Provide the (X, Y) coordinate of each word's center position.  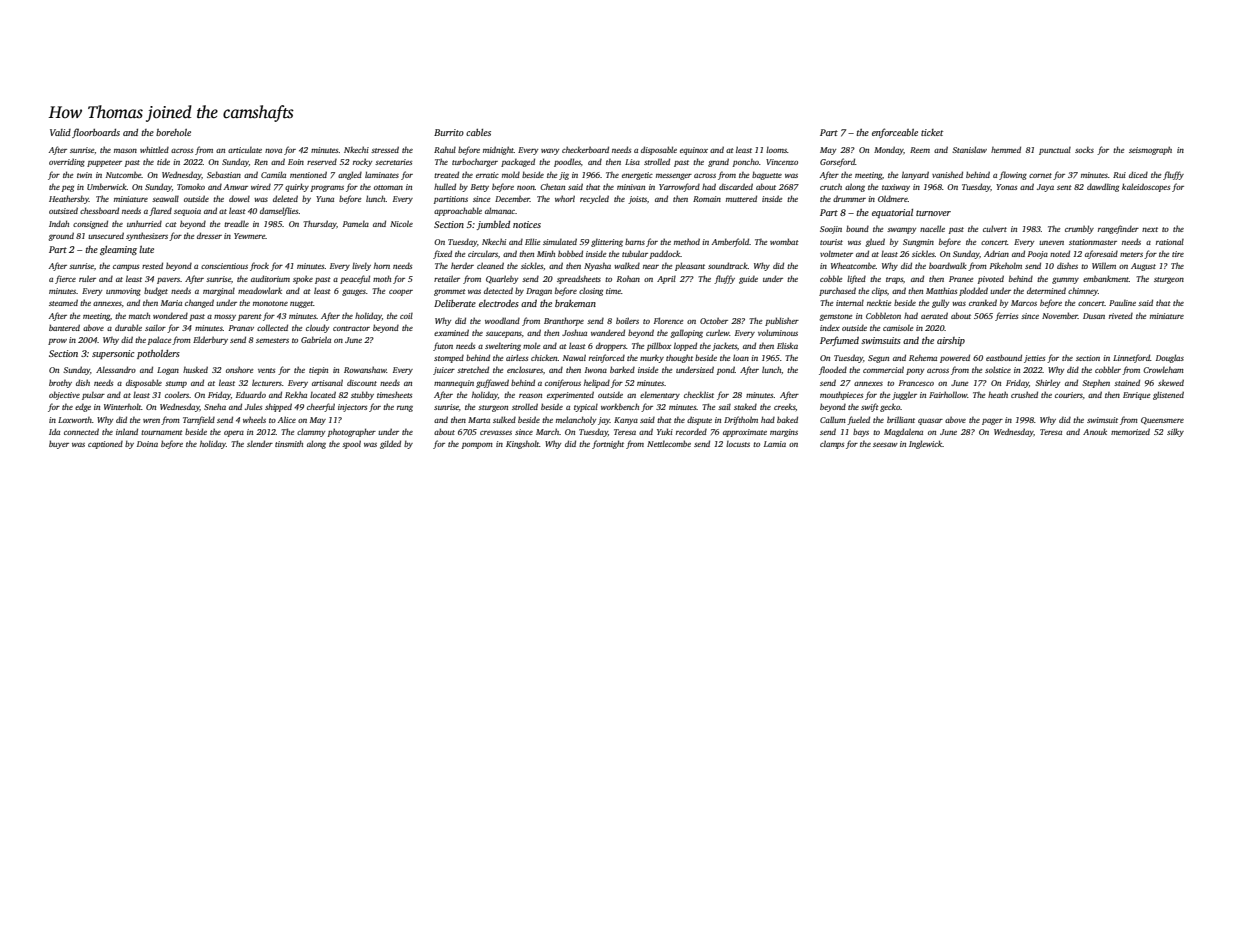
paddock (665, 254)
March (547, 431)
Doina (147, 444)
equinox (694, 151)
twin (84, 175)
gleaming (118, 250)
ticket (932, 132)
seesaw (885, 445)
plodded (973, 291)
